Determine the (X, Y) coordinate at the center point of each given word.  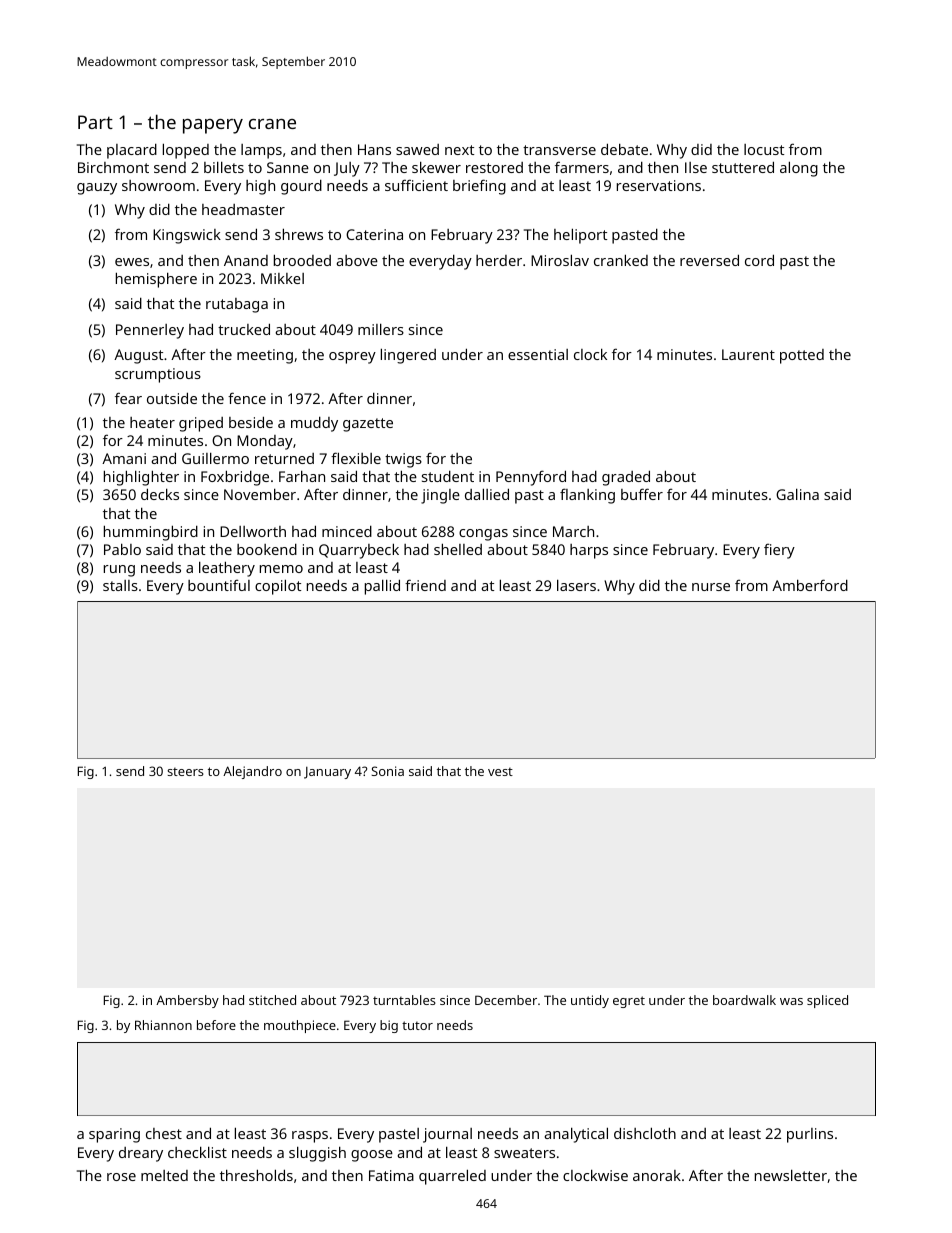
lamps (261, 151)
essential (538, 354)
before (216, 1025)
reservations (659, 185)
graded (626, 478)
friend (425, 585)
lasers (576, 585)
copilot (278, 587)
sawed (417, 149)
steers (185, 771)
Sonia (387, 771)
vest (500, 771)
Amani (124, 458)
